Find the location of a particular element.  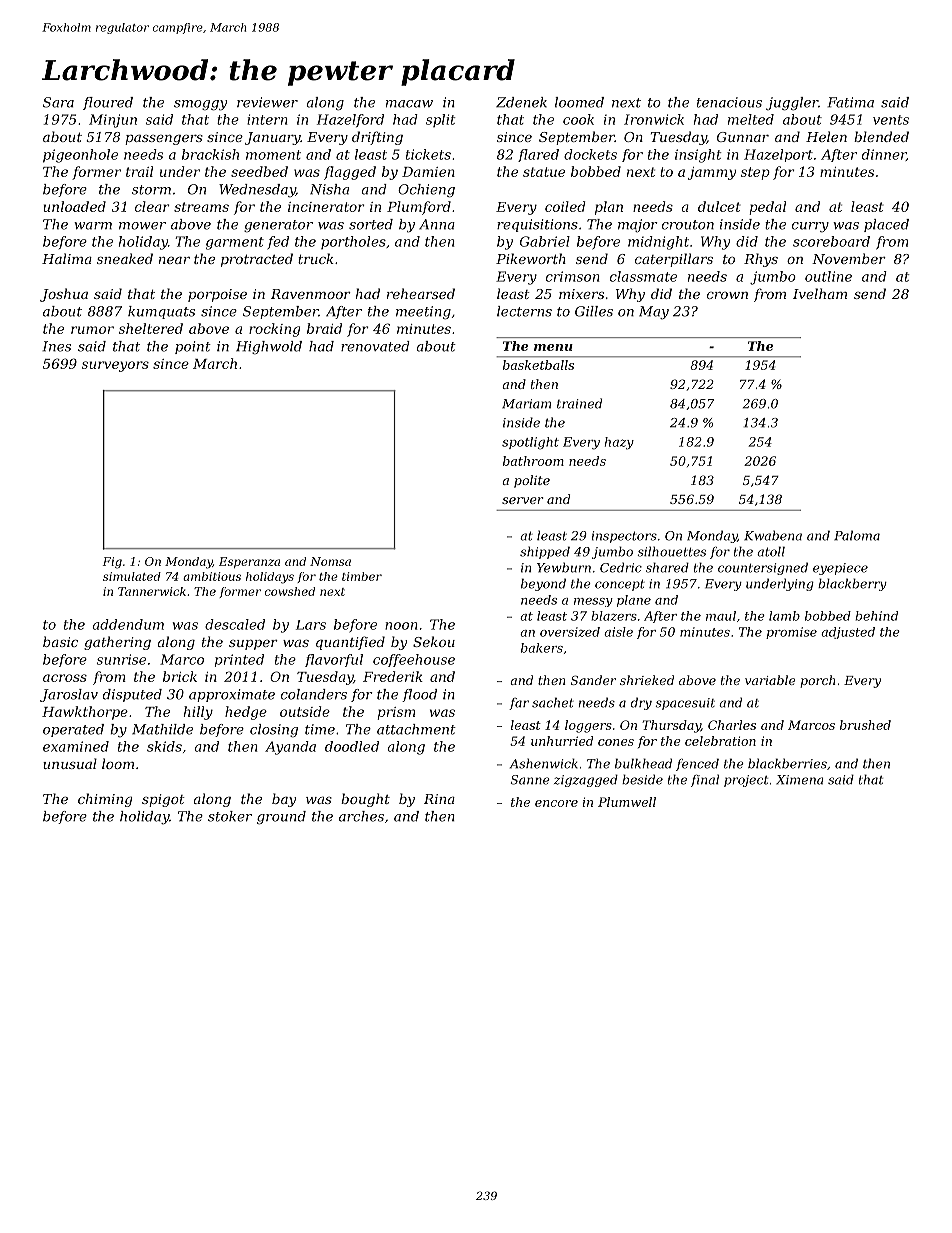

bathroom is located at coordinates (533, 461).
